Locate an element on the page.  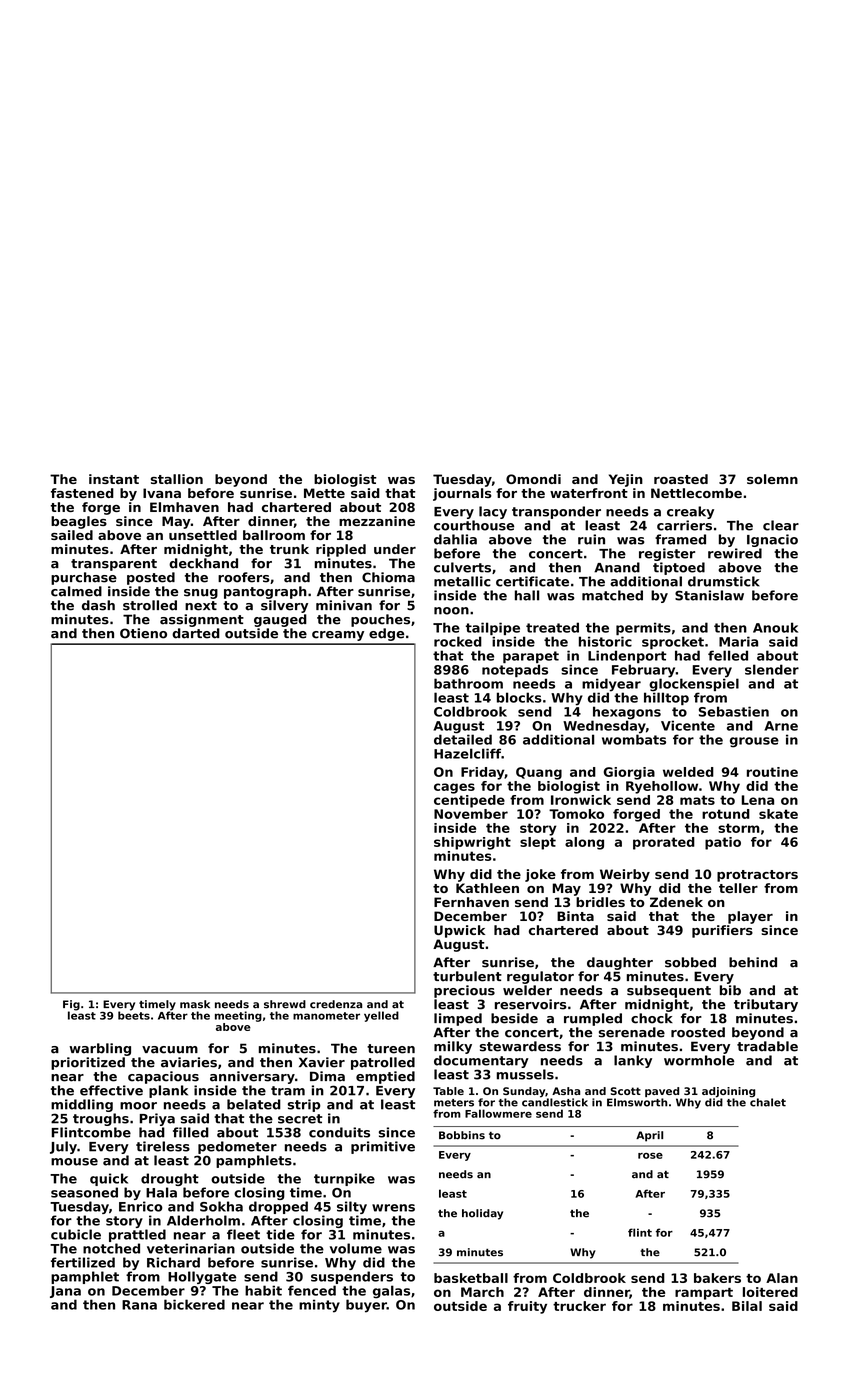
ballroom is located at coordinates (274, 535).
